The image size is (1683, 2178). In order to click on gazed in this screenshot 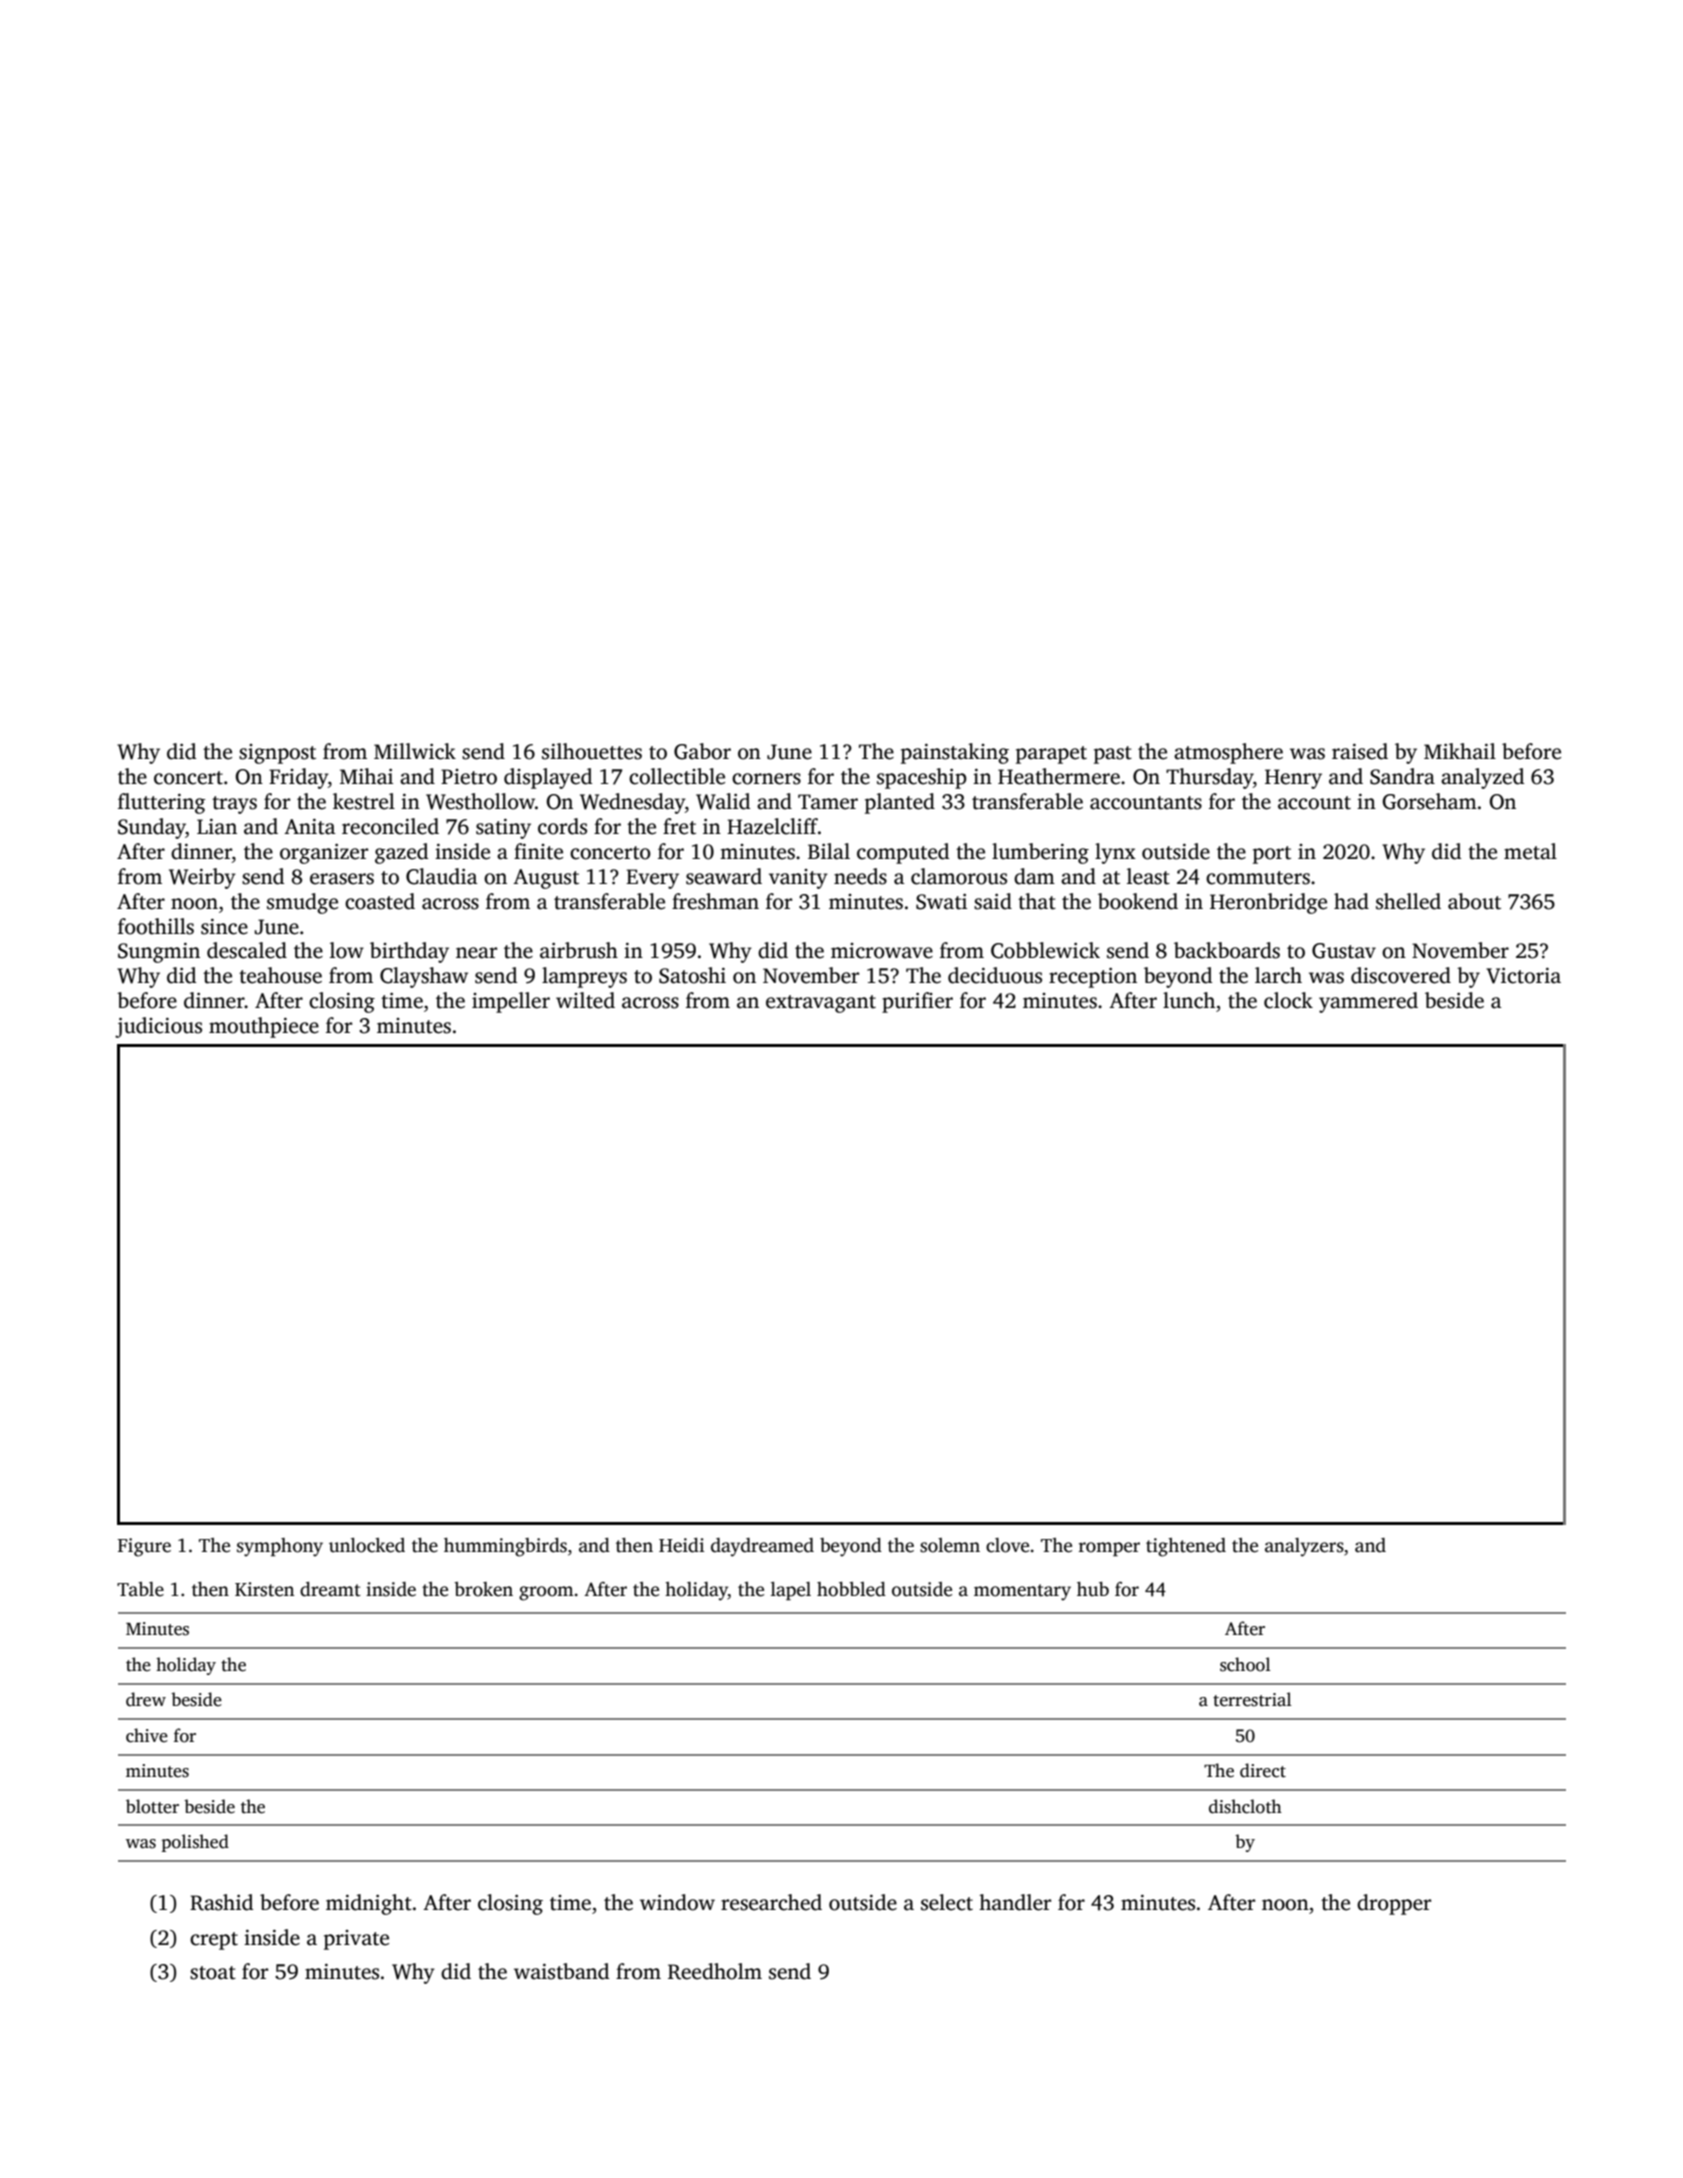, I will do `click(401, 853)`.
